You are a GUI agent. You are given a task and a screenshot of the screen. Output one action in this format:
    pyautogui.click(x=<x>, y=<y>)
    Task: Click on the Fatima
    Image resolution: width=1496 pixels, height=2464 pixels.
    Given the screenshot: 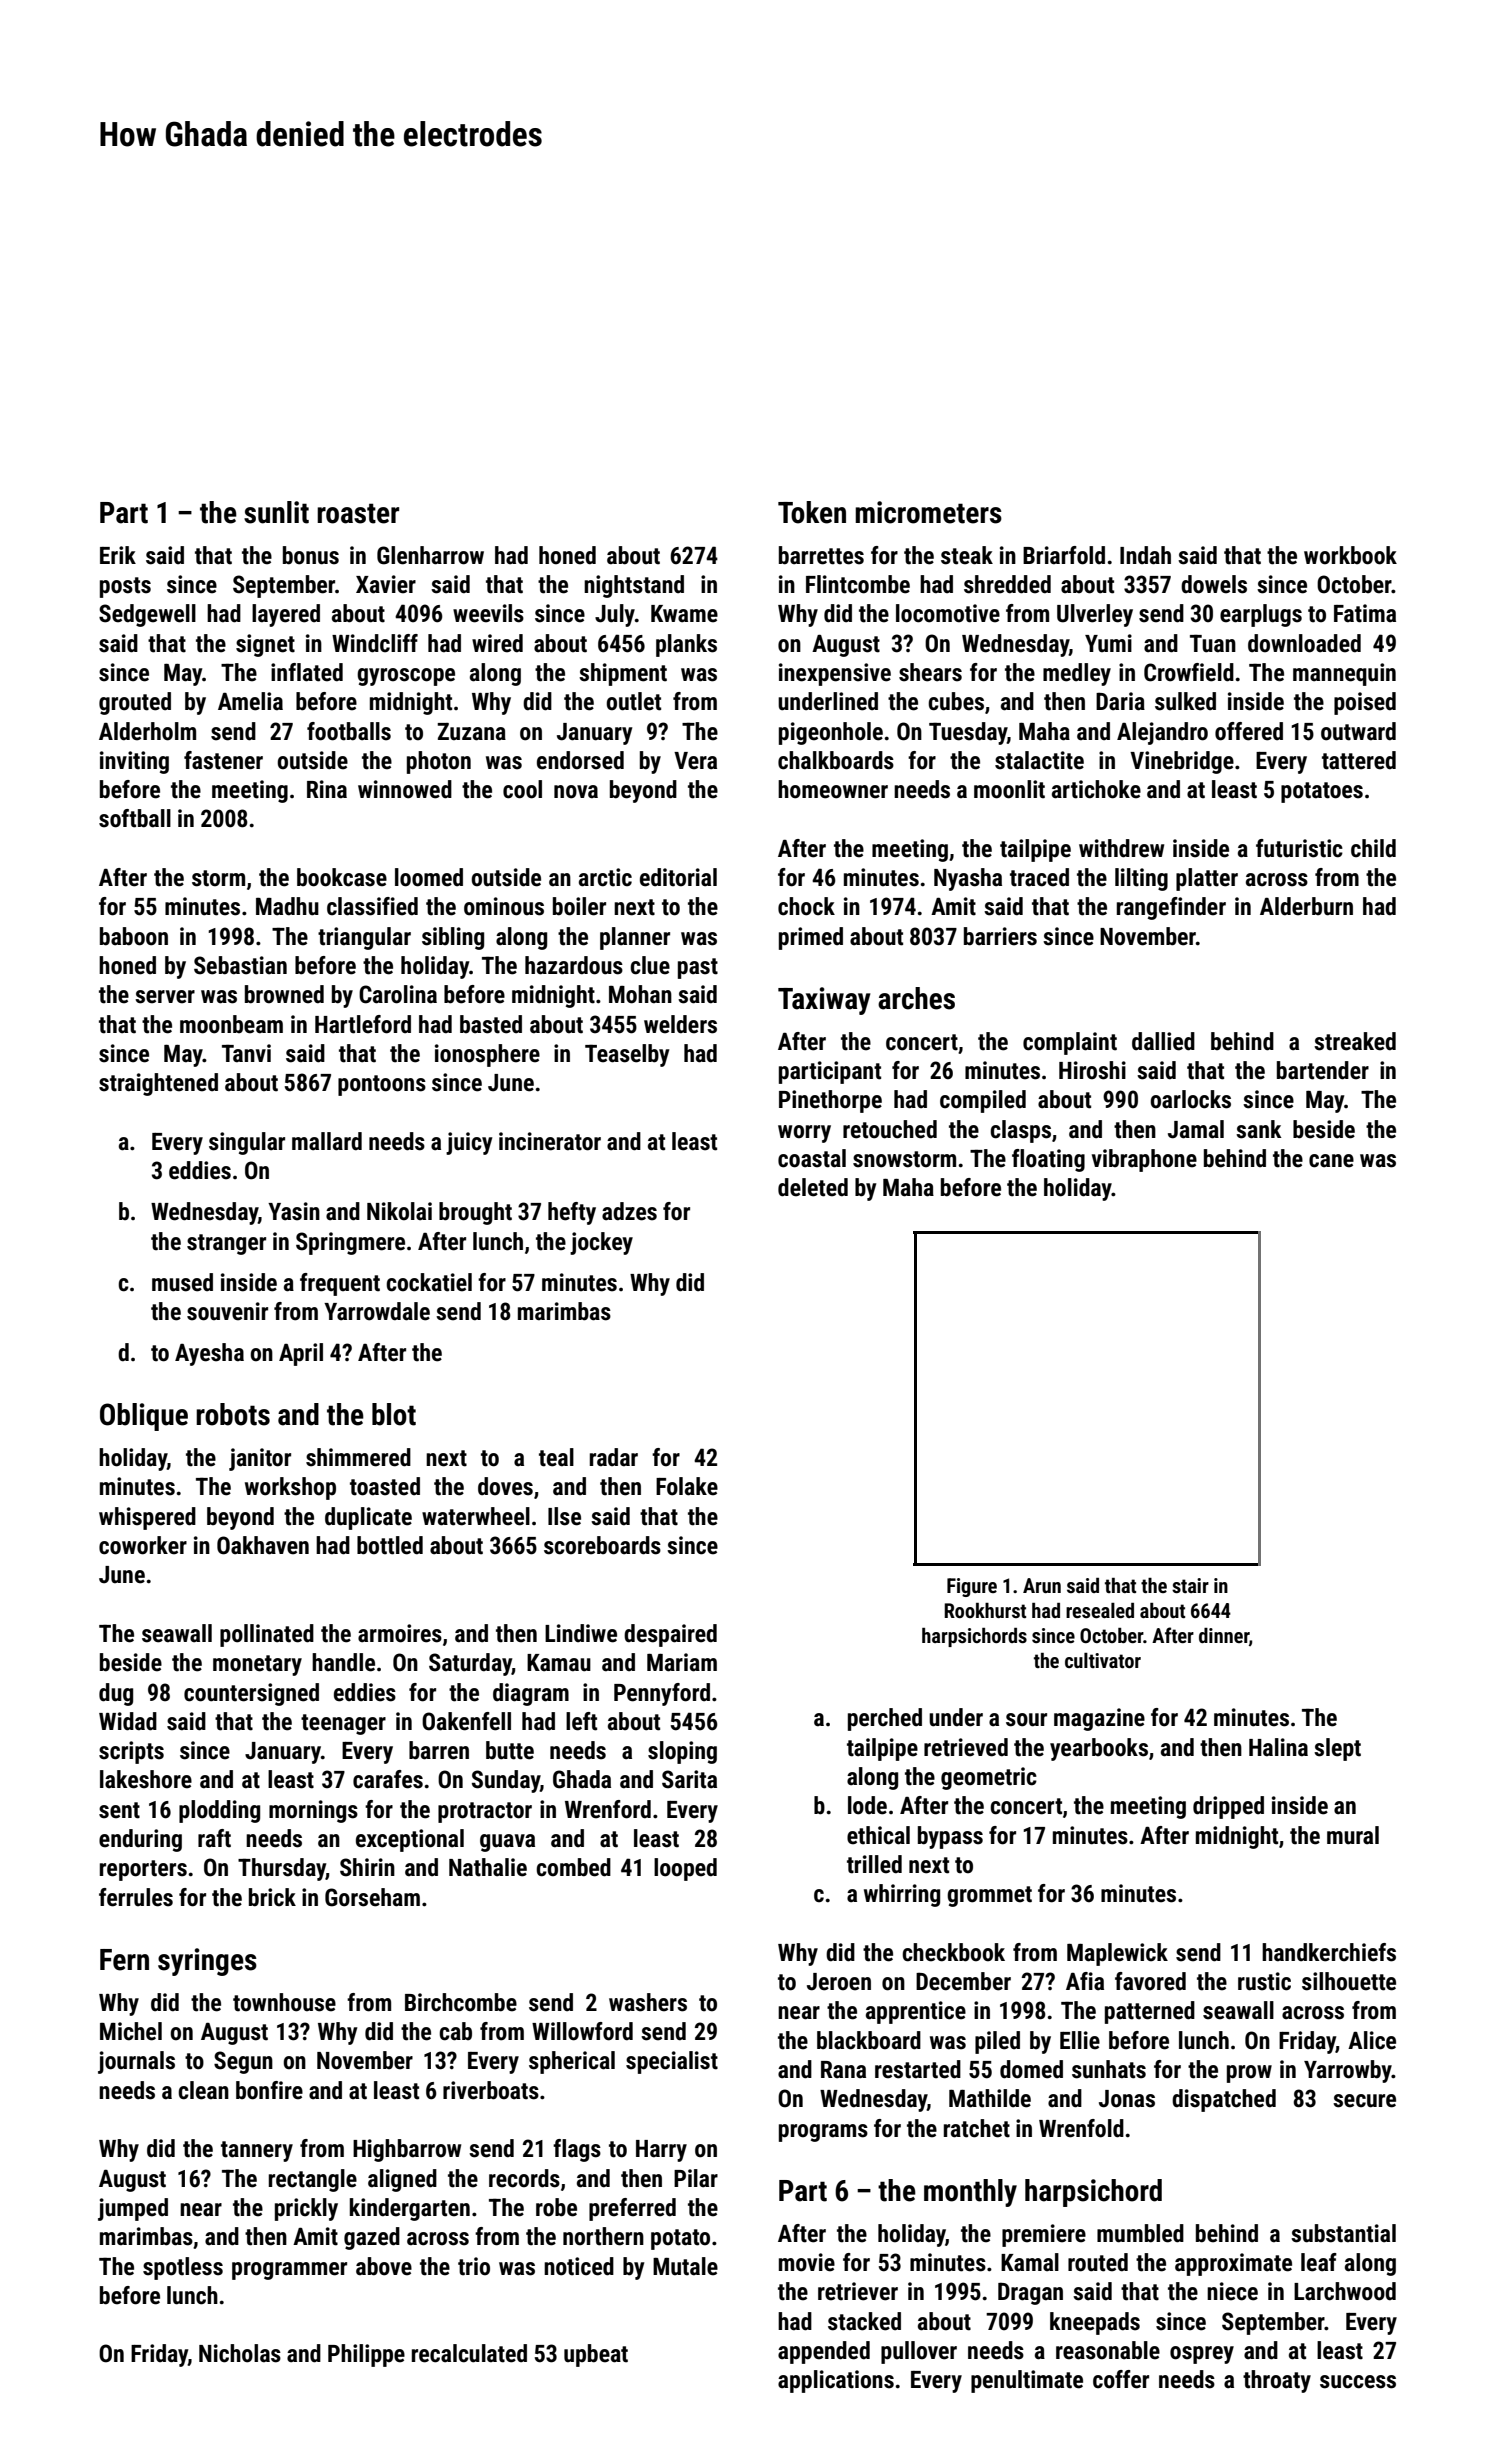 What is the action you would take?
    pyautogui.click(x=1365, y=613)
